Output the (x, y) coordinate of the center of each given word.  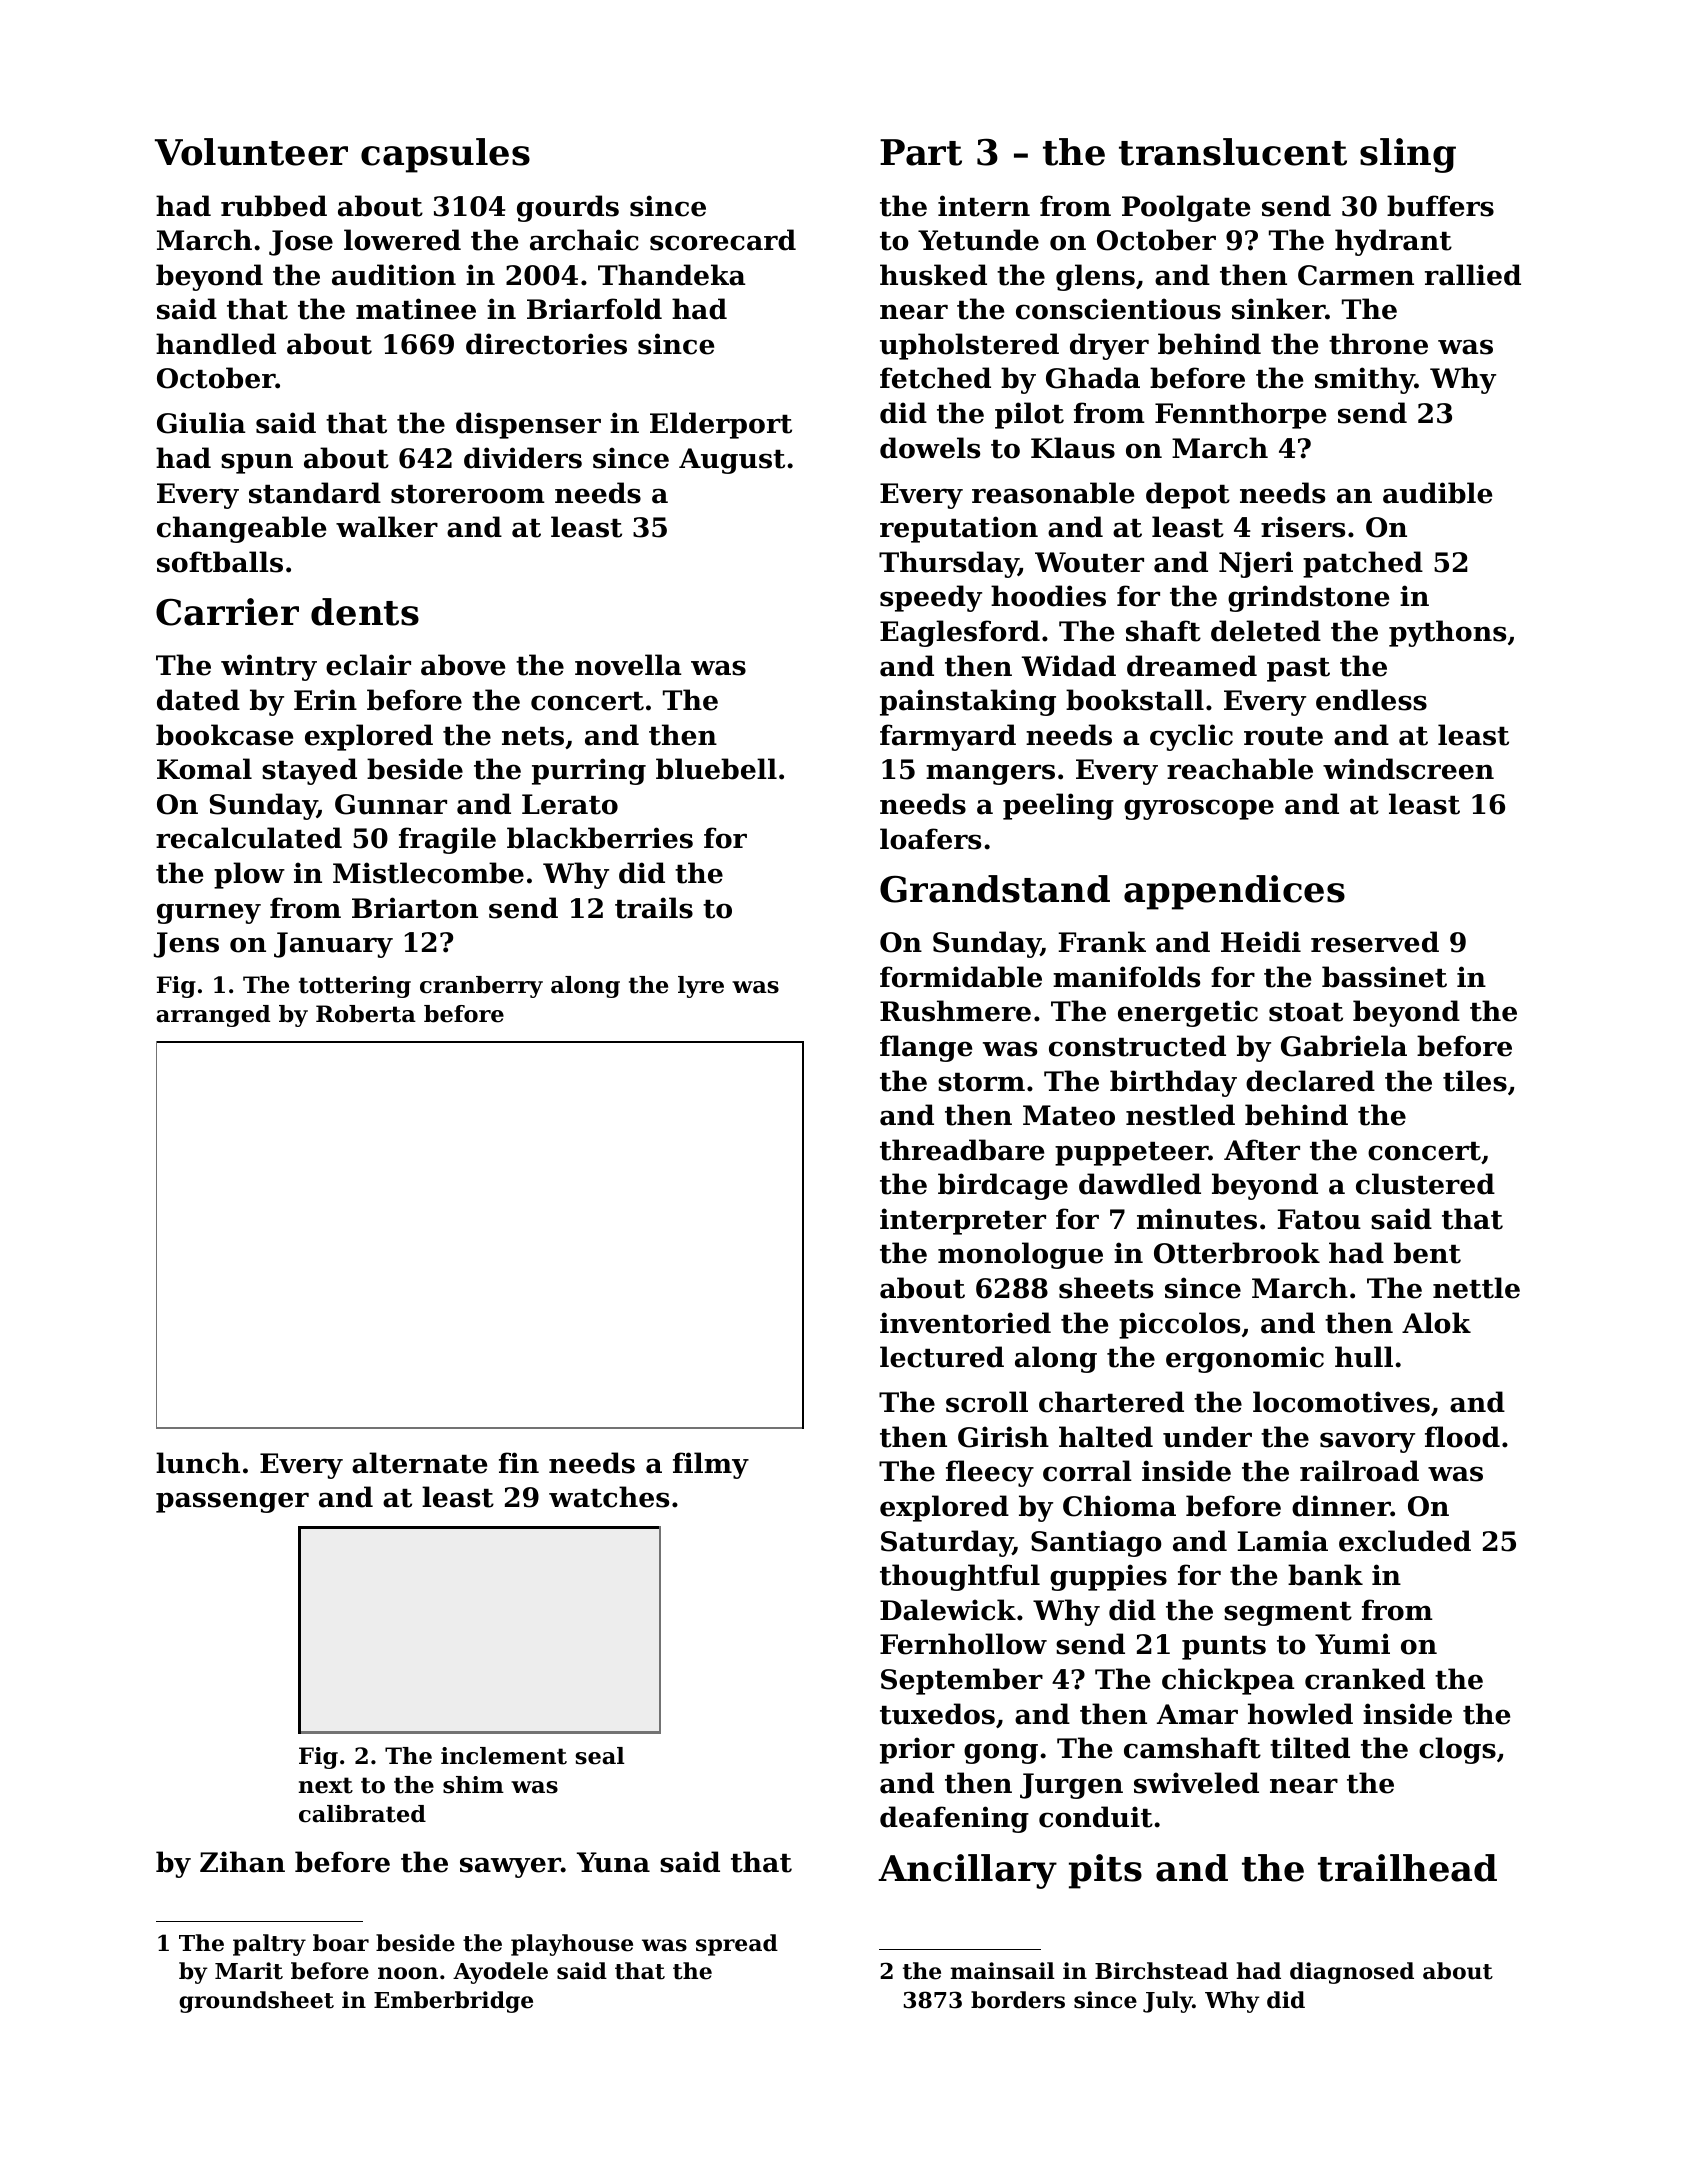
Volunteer (251, 152)
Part (921, 152)
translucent (1233, 152)
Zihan (242, 1862)
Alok (1436, 1323)
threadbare (962, 1150)
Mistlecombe (428, 873)
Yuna (613, 1862)
